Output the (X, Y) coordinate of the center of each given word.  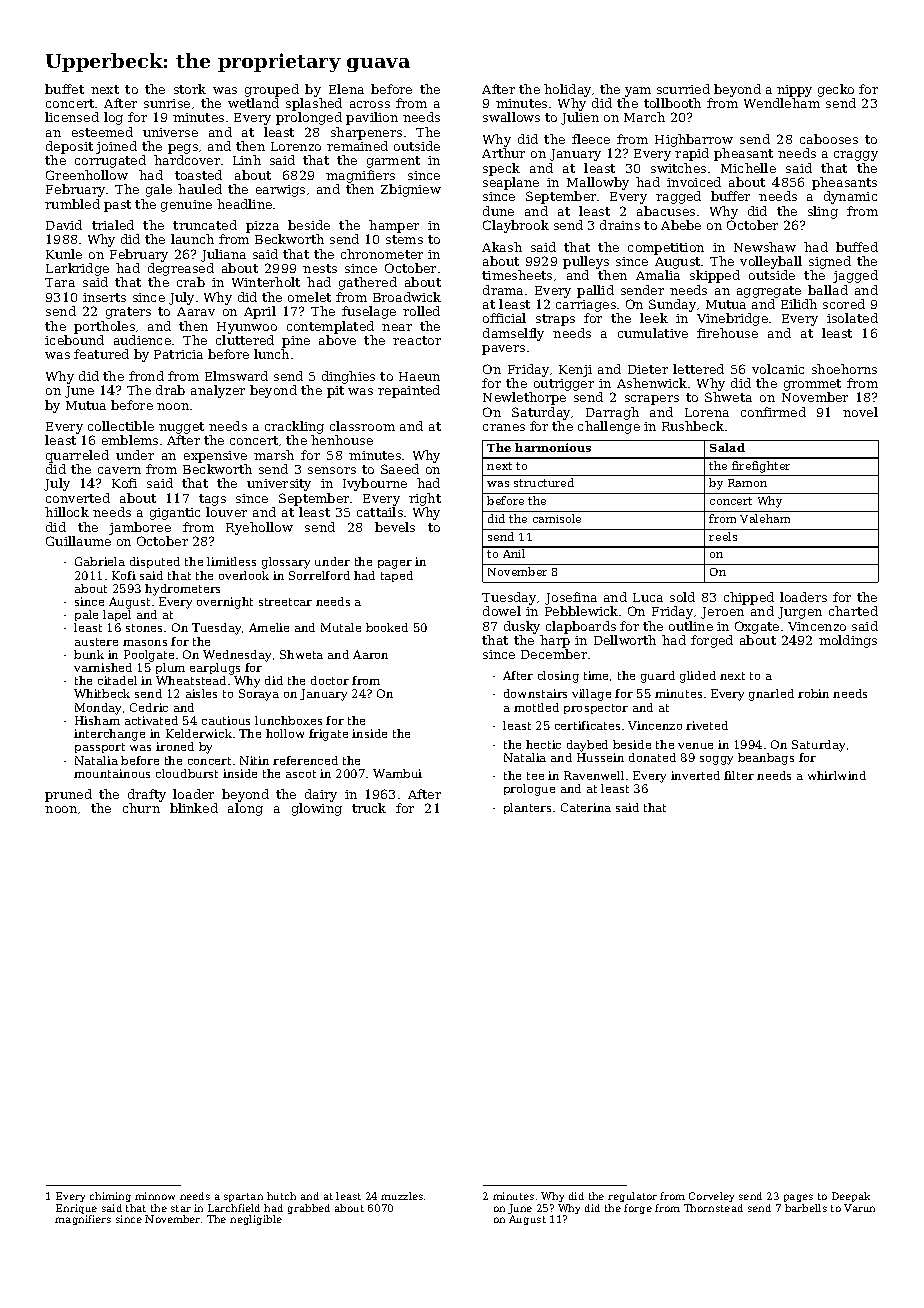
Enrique (76, 1209)
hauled (200, 189)
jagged (855, 276)
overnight (225, 603)
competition (666, 249)
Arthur (503, 153)
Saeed (400, 469)
